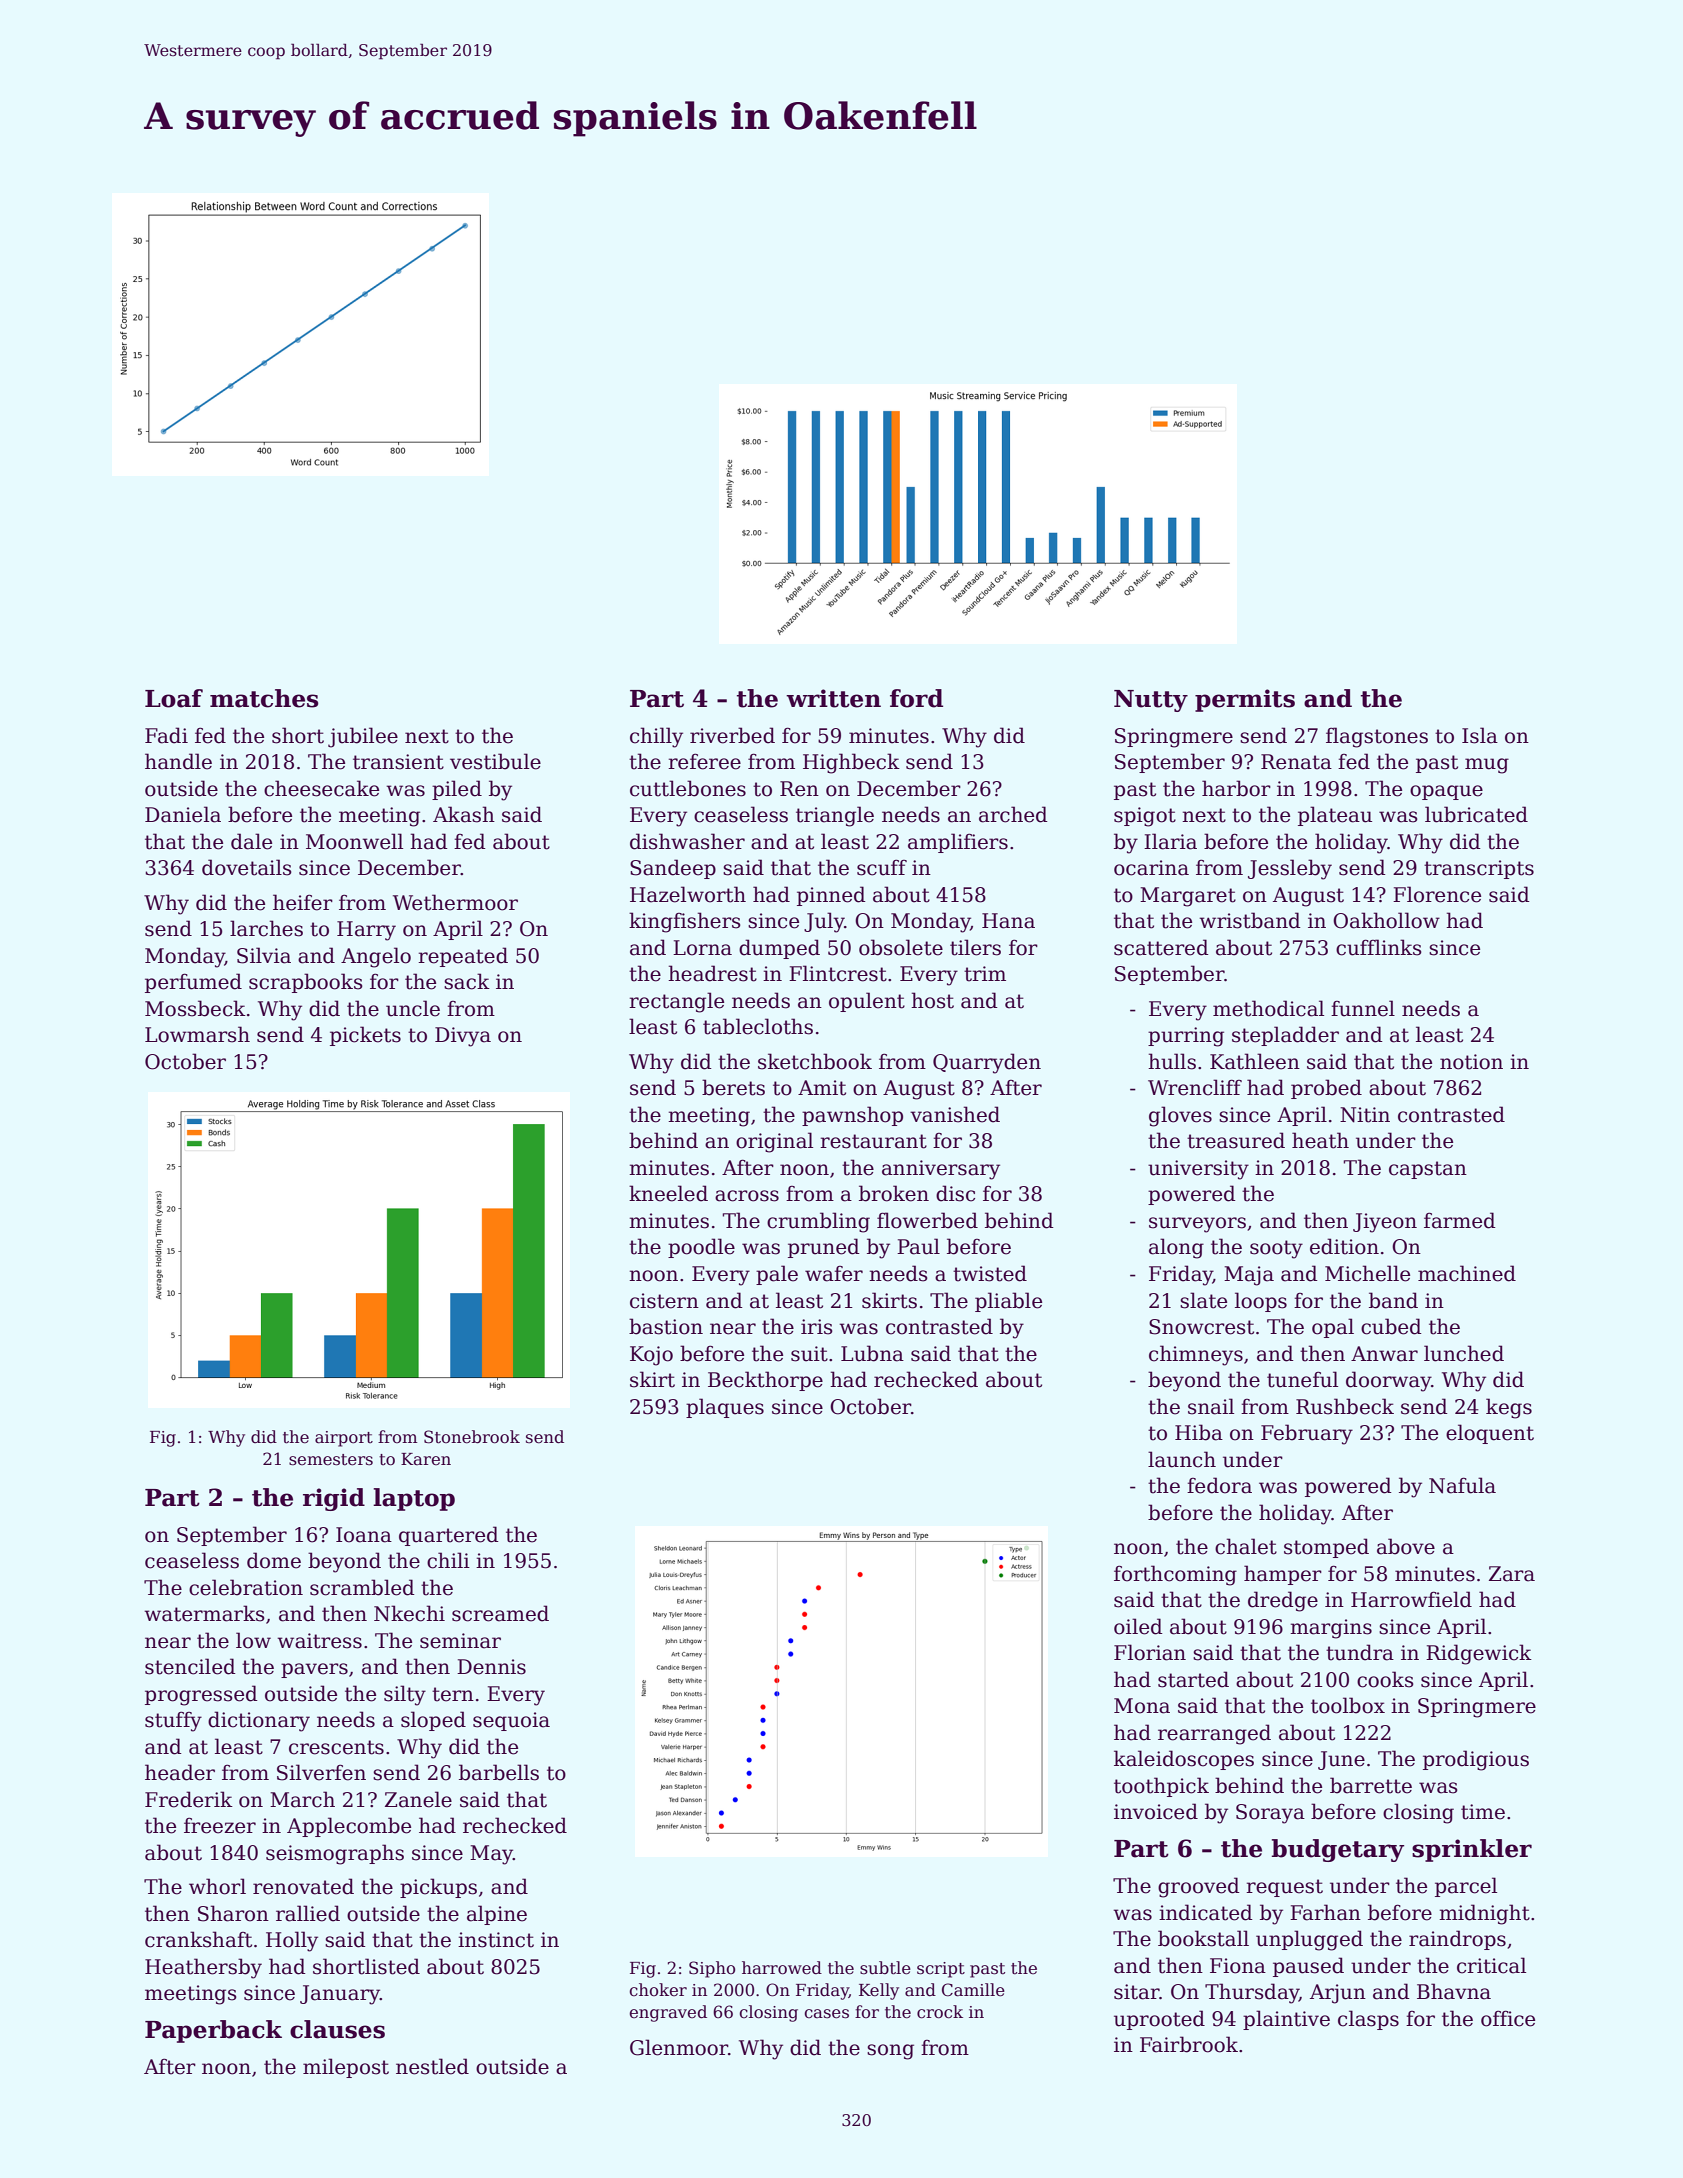 This screenshot has width=1683, height=2178. I want to click on crankshaft, so click(198, 1939).
